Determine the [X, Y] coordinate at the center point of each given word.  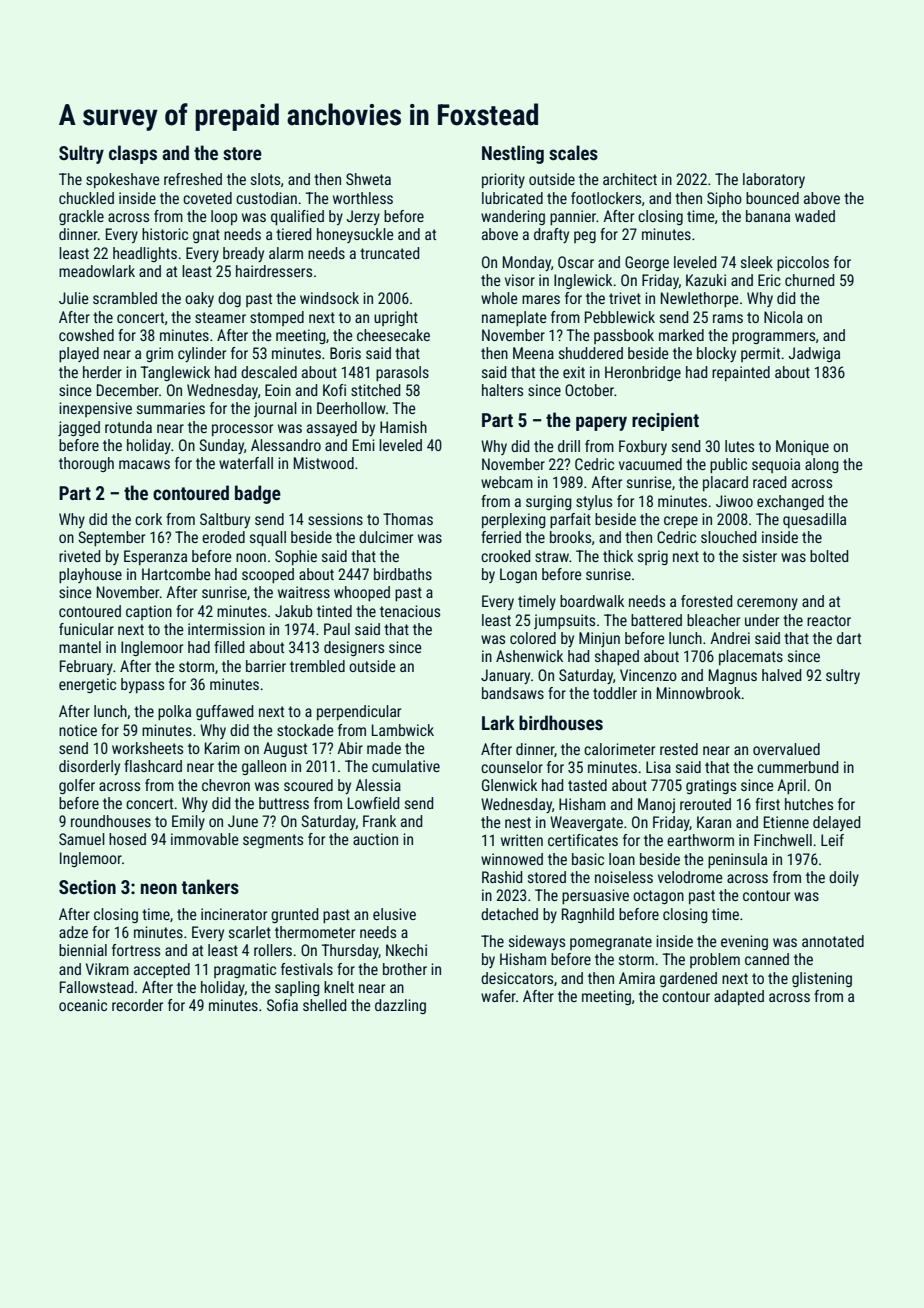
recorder [137, 1005]
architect [630, 179]
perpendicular [359, 712]
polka [174, 712]
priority [503, 180]
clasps [133, 154]
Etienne [786, 822]
